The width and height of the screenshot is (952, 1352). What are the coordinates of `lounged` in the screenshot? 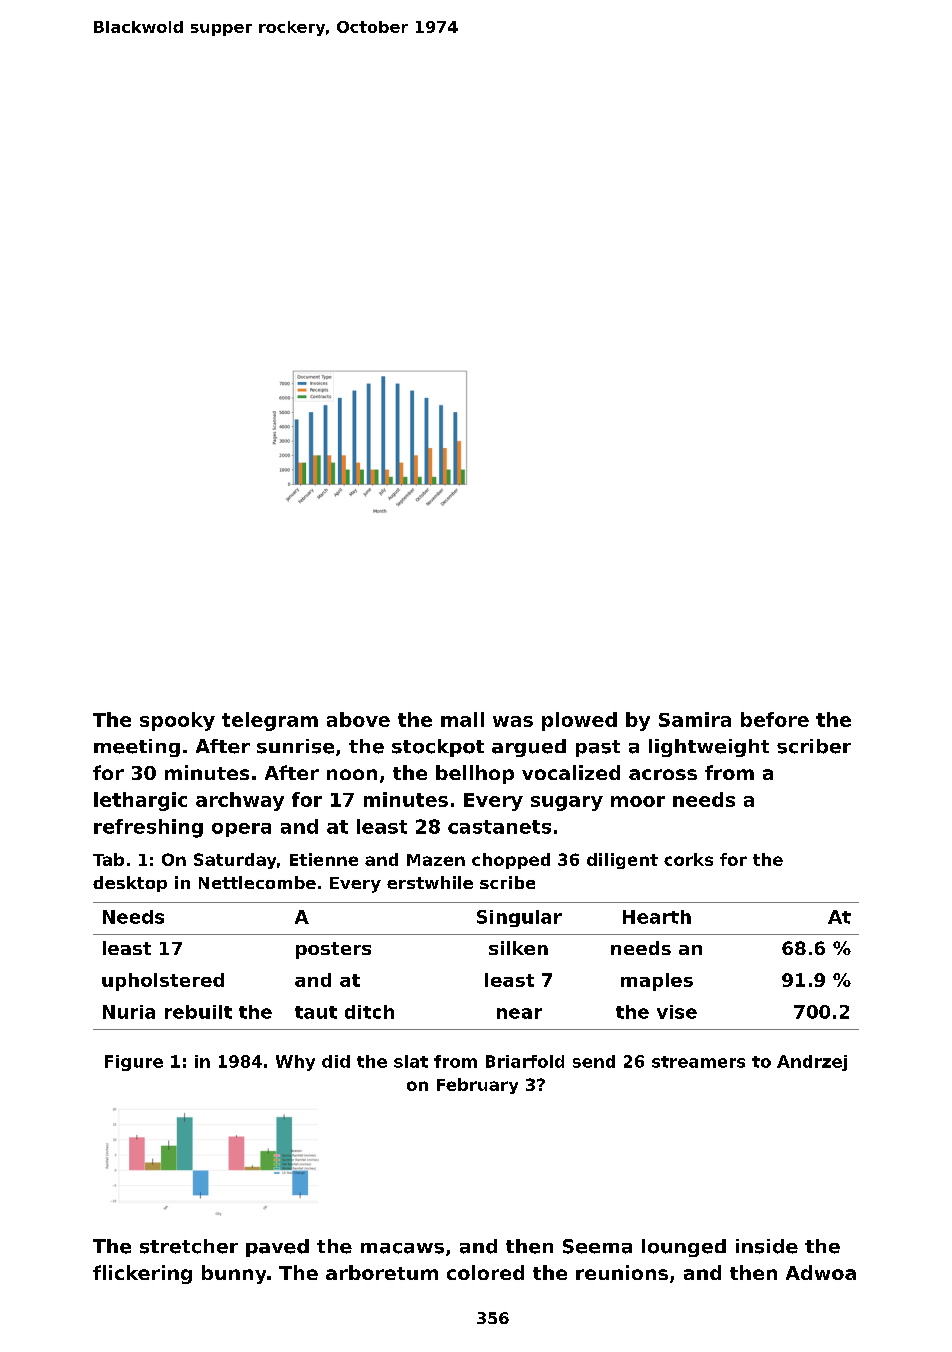 It's located at (684, 1248).
